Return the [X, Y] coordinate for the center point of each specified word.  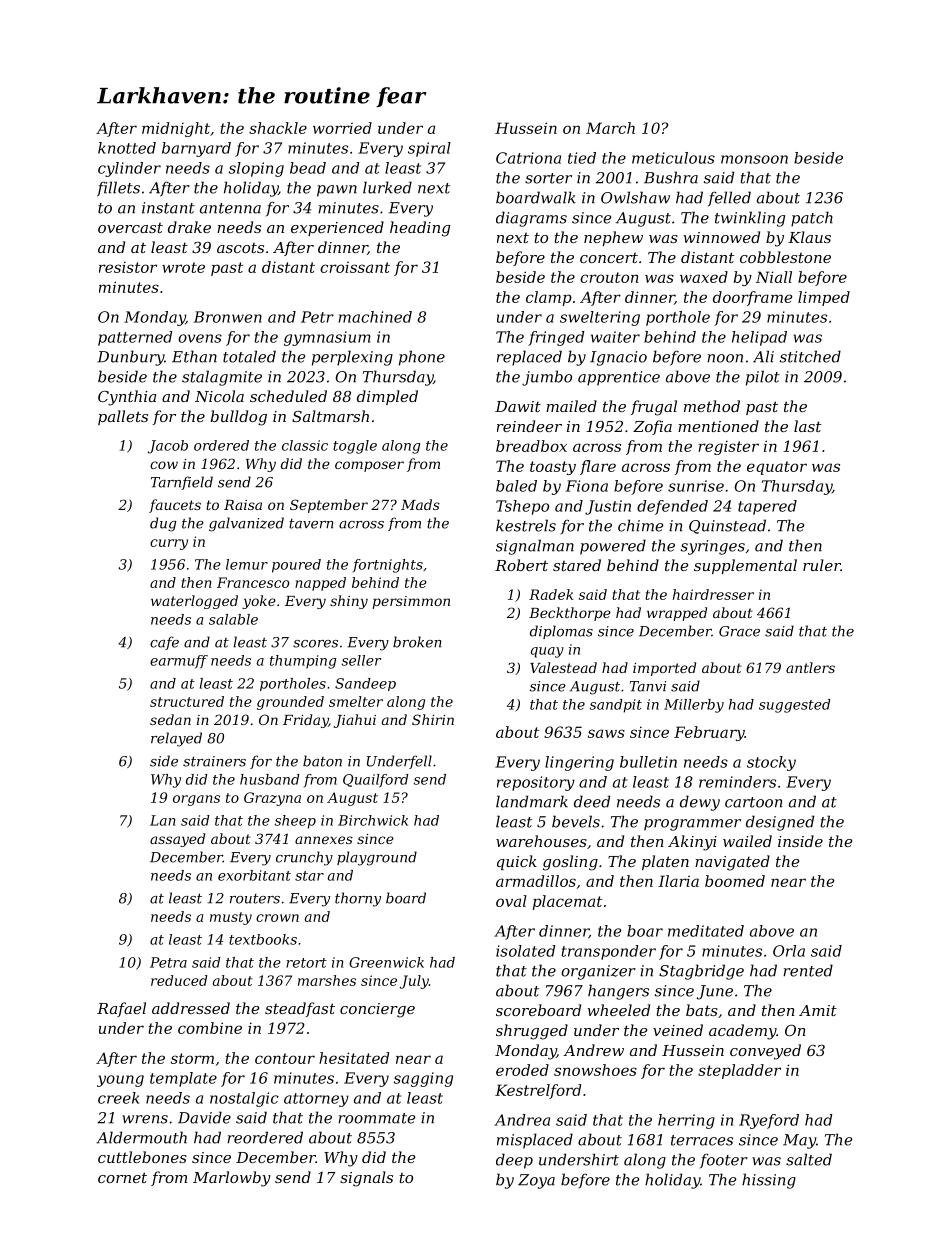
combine [210, 1028]
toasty [553, 468]
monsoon [754, 159]
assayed [177, 840]
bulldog [239, 418]
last [807, 426]
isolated [526, 951]
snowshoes [595, 1070]
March [610, 128]
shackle [278, 128]
